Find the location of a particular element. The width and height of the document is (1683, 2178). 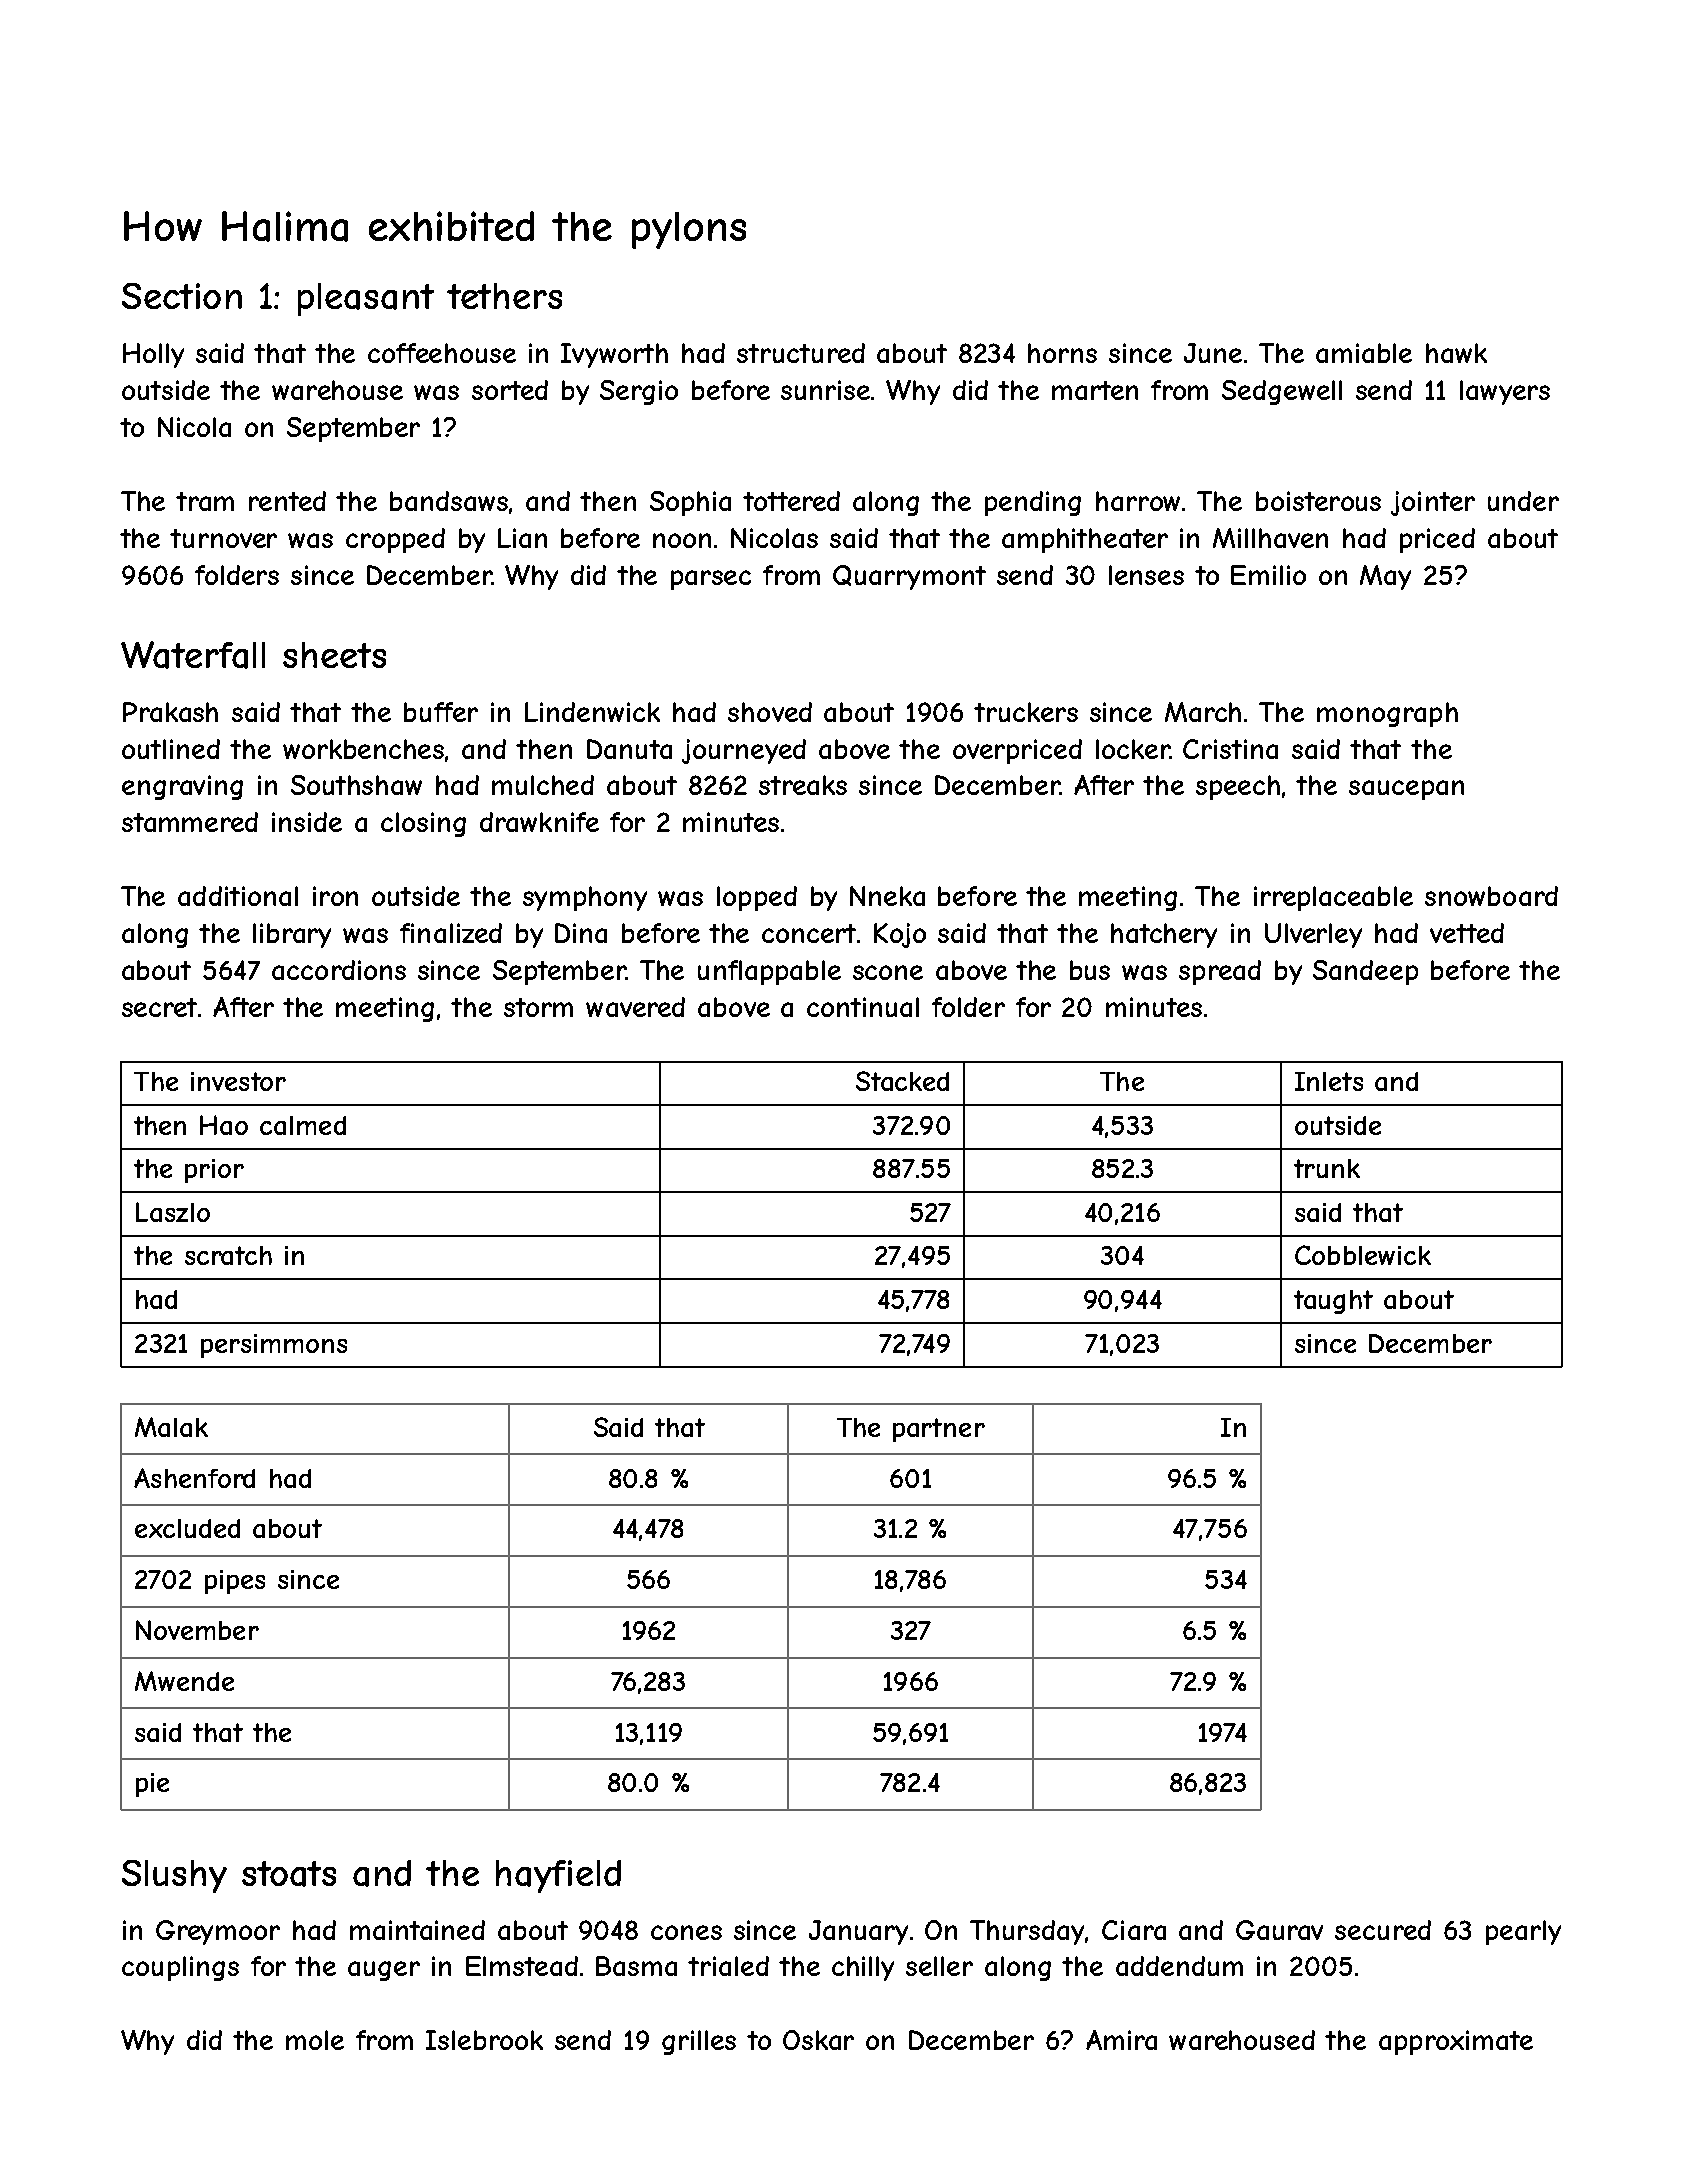

amiable is located at coordinates (1364, 353).
